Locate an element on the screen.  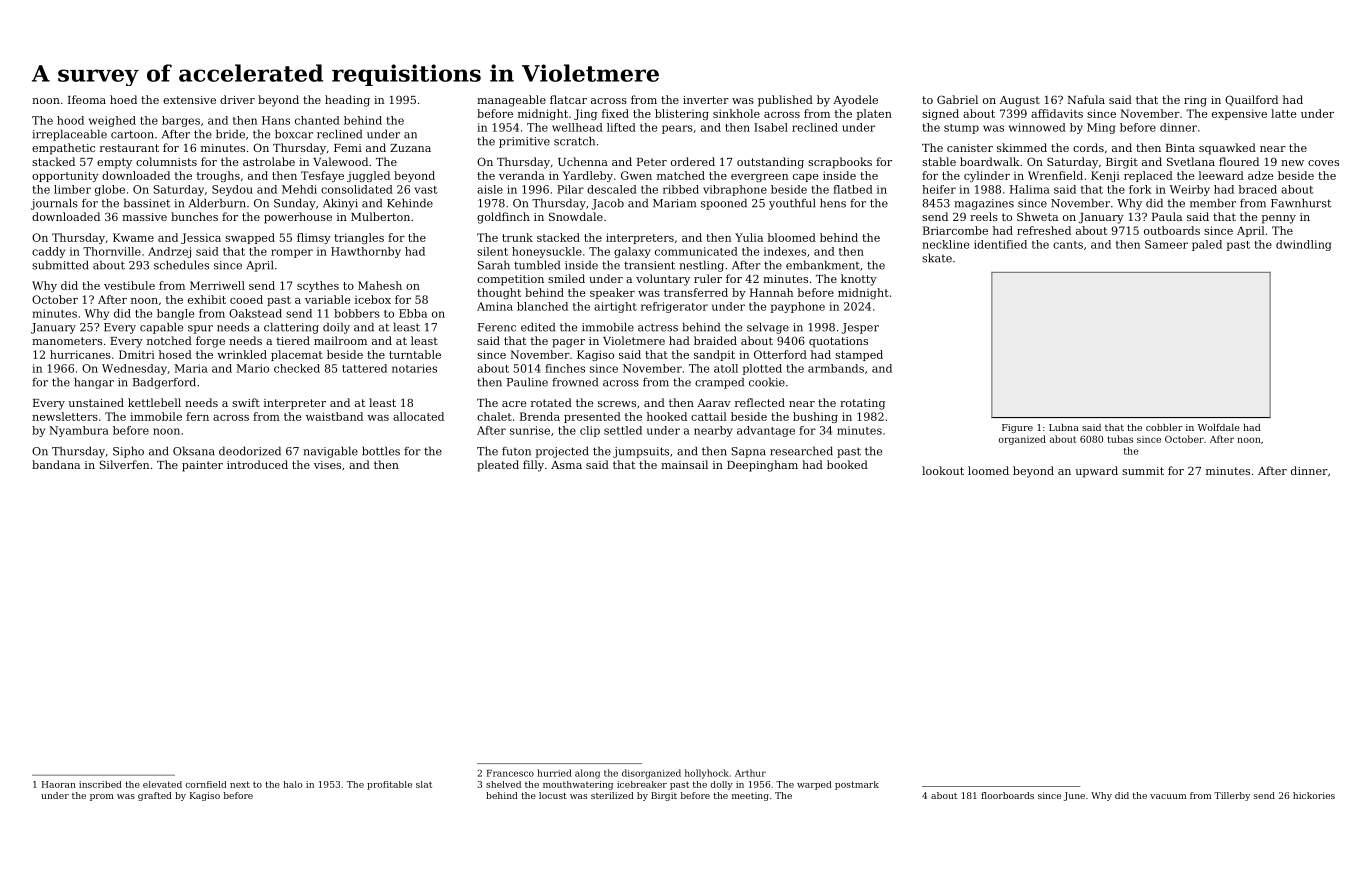
dwindling is located at coordinates (1303, 245).
